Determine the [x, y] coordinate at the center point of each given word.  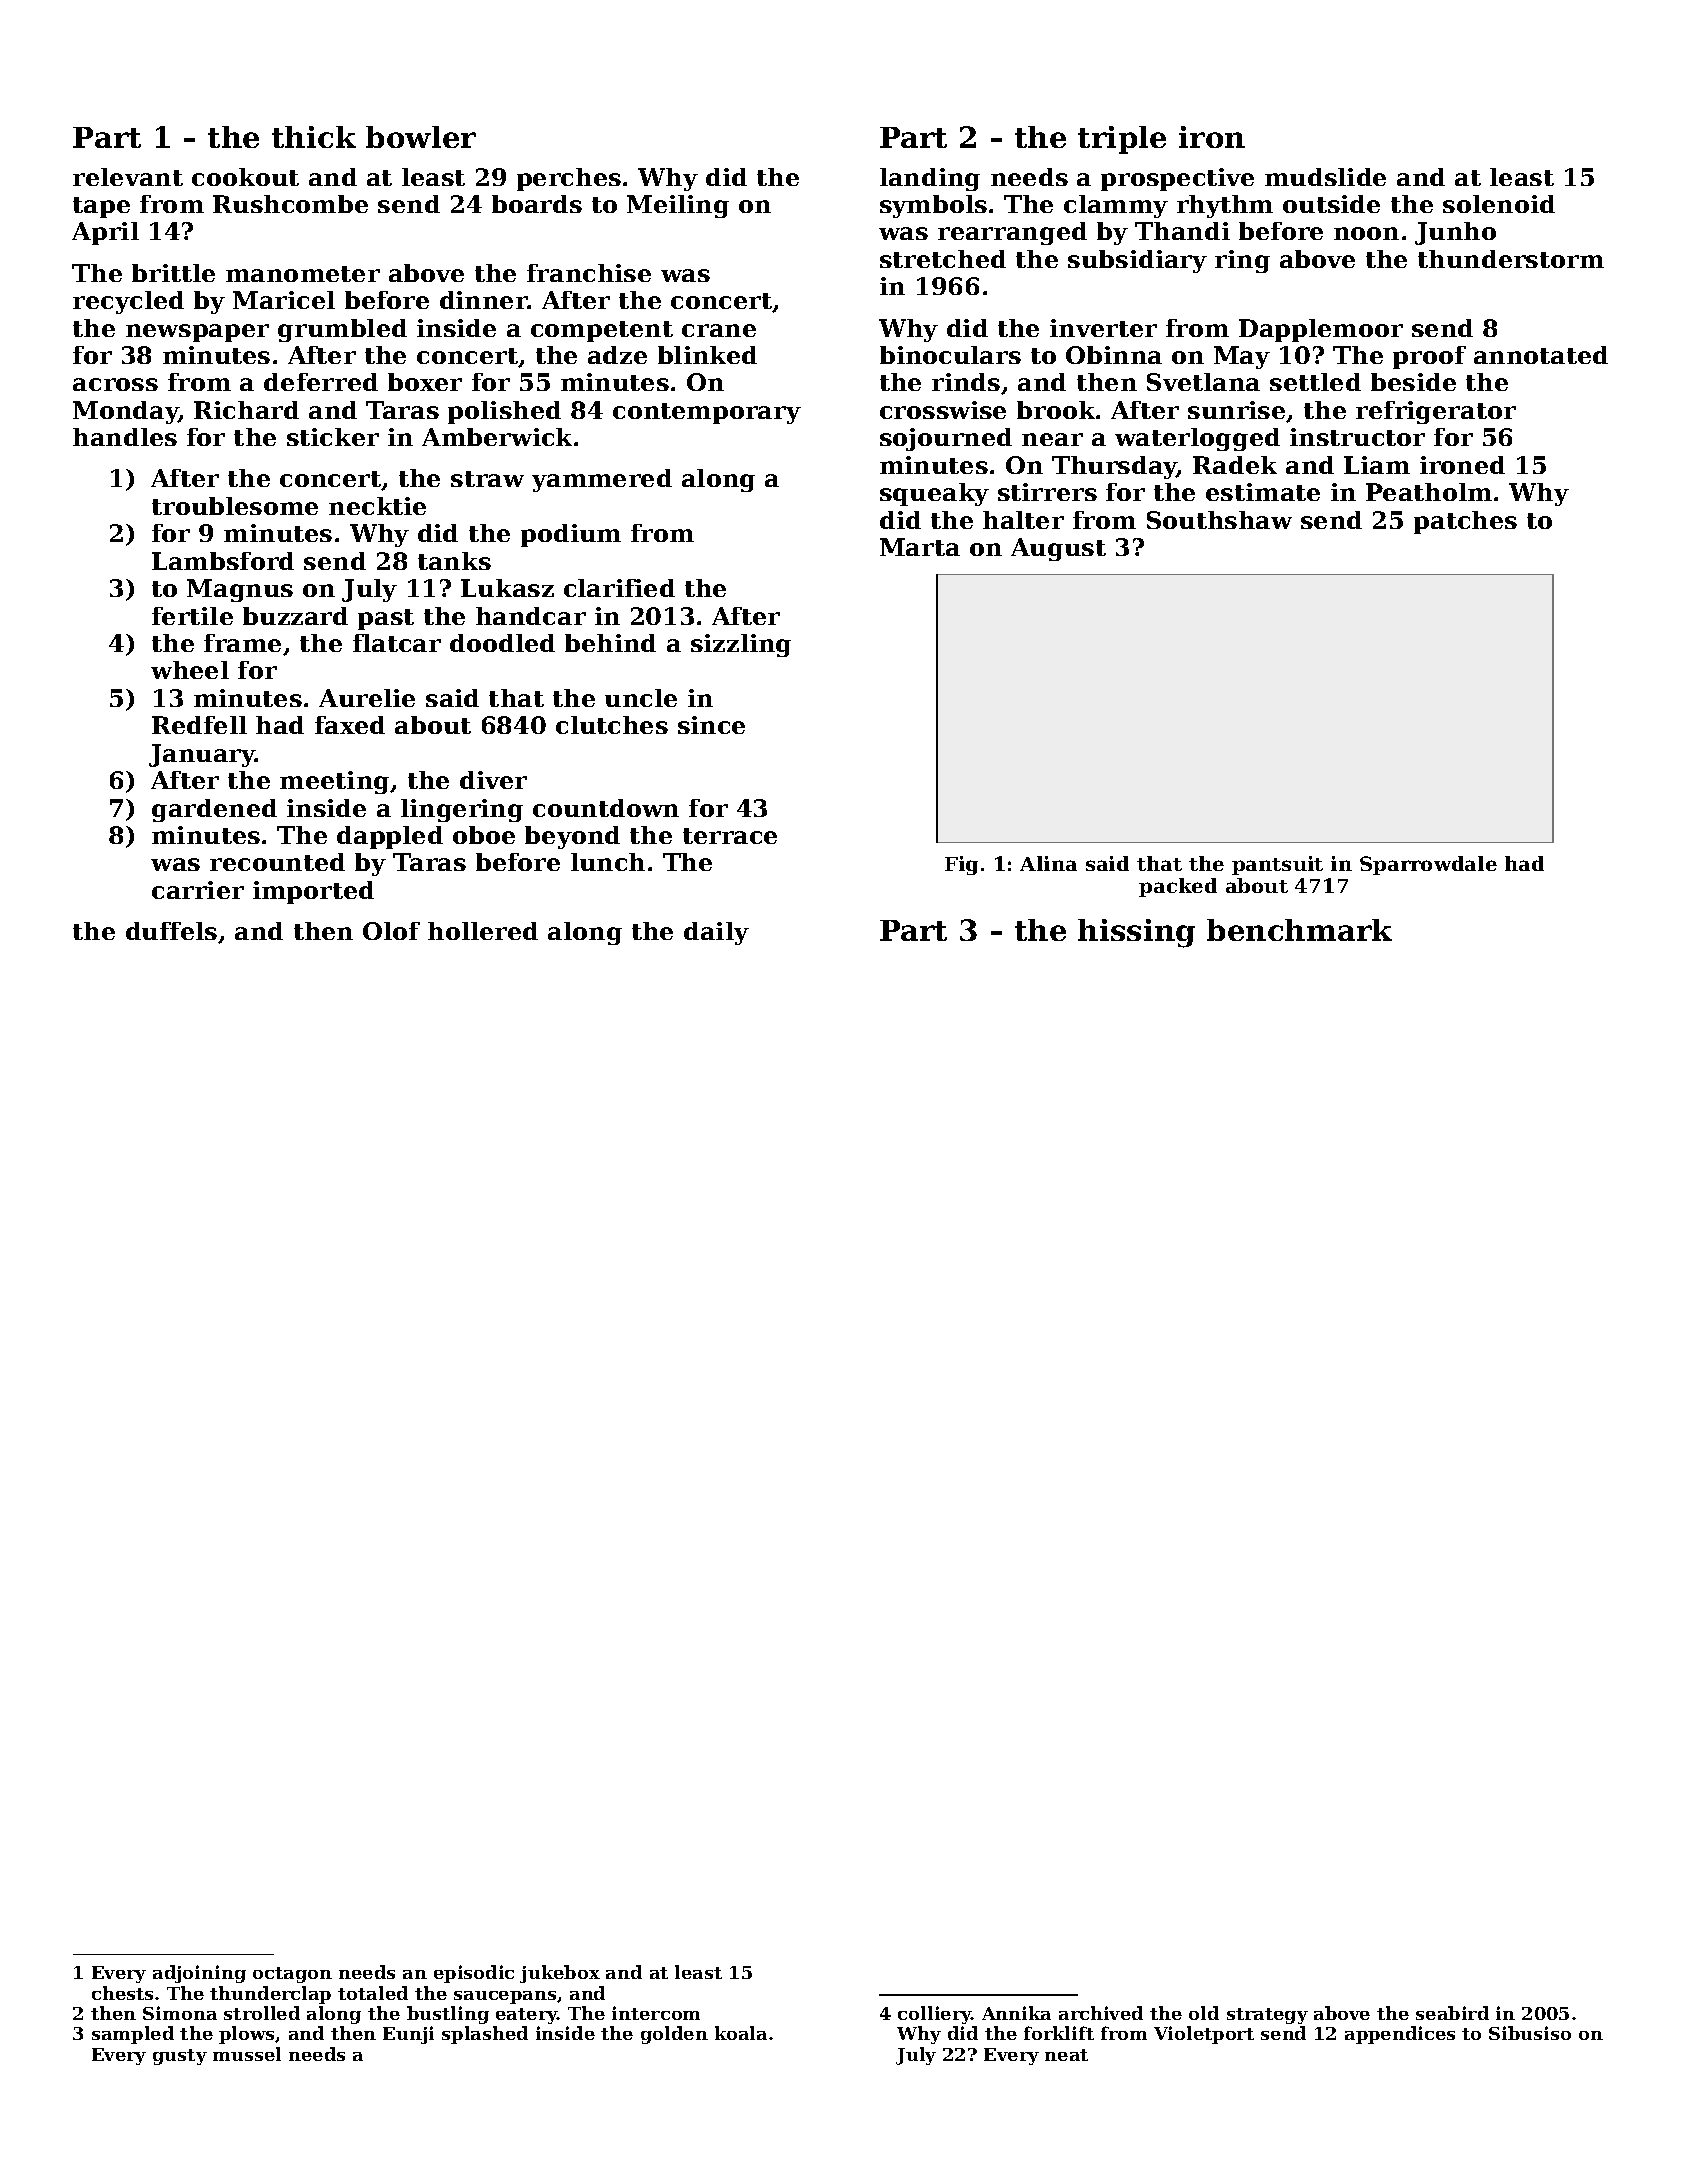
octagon [292, 1975]
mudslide [1325, 177]
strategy [1267, 2016]
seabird [1452, 2013]
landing [930, 179]
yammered [602, 480]
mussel [247, 2054]
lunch [608, 862]
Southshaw [1219, 520]
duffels [171, 931]
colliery [935, 2015]
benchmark [1299, 930]
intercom [656, 2013]
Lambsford [223, 561]
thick [314, 137]
